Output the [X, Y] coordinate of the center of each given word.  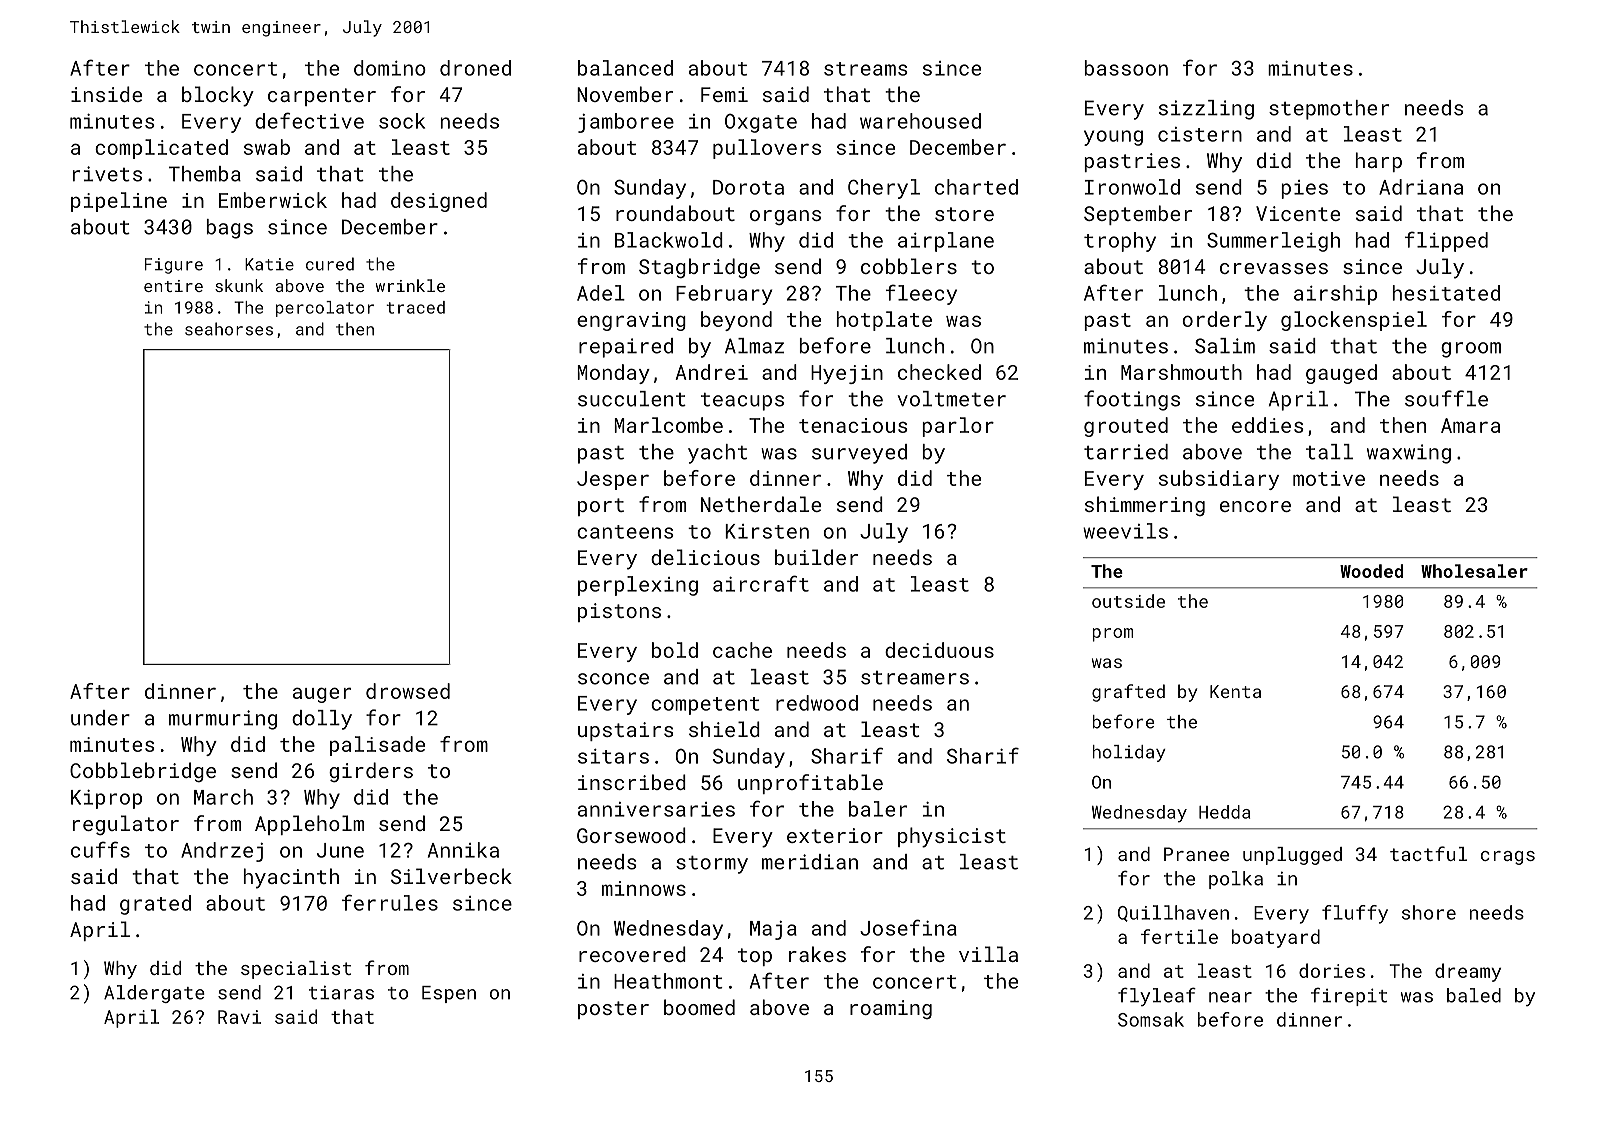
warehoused [920, 121]
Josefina [908, 927]
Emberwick [273, 200]
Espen [449, 994]
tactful [1428, 853]
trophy [1120, 242]
